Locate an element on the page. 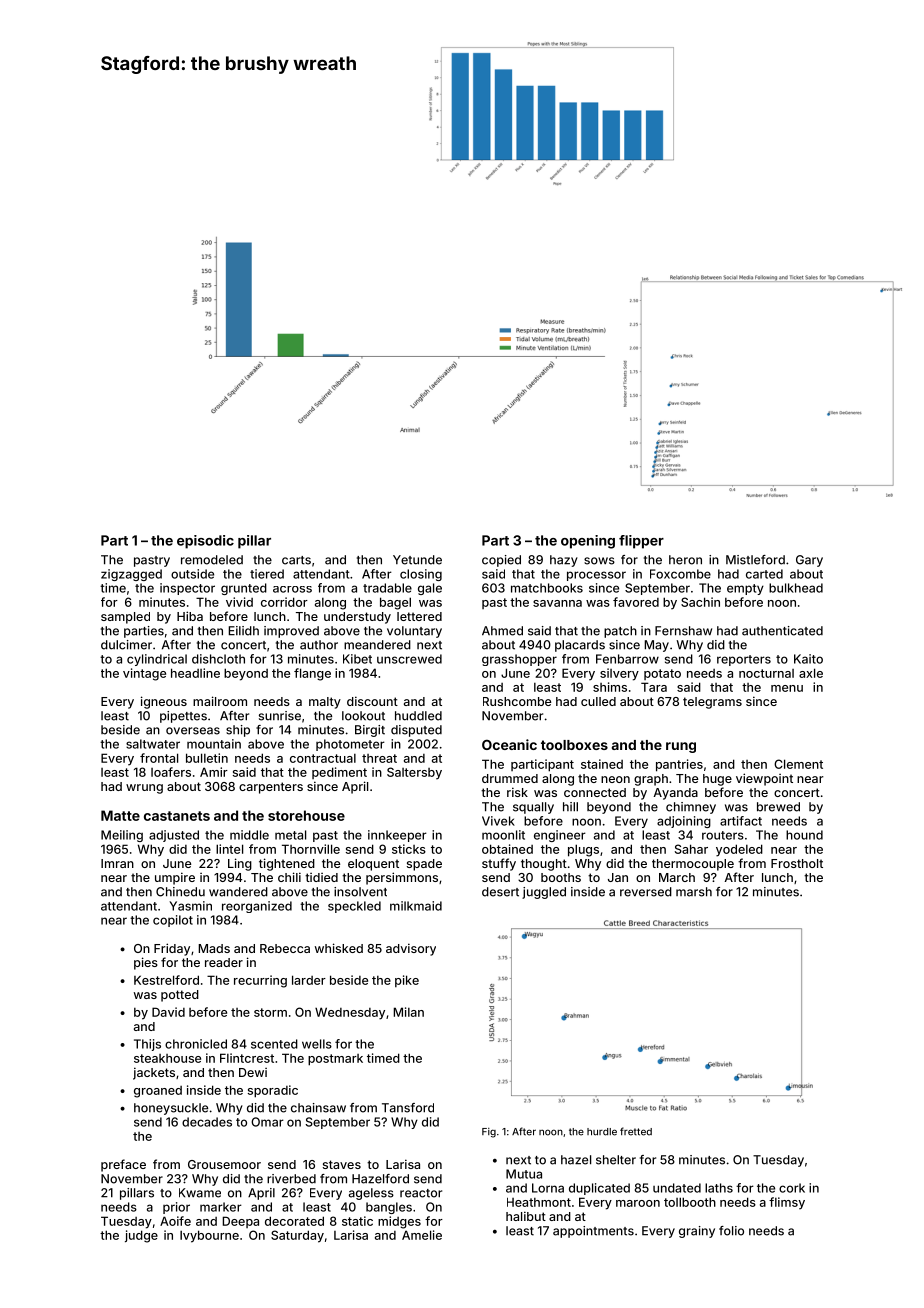  huge is located at coordinates (717, 780).
